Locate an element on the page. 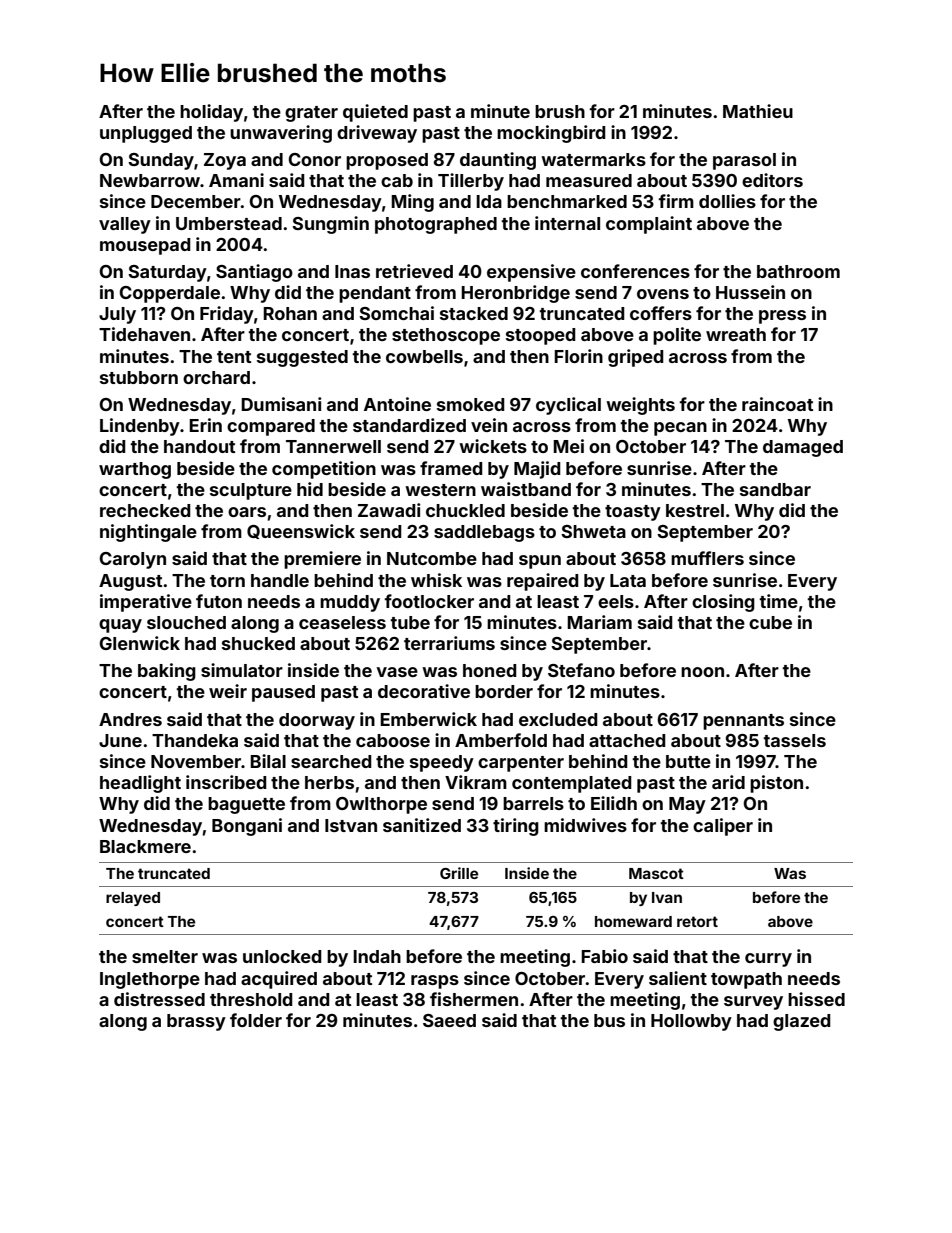 This page has width=952, height=1233. acquired is located at coordinates (279, 980).
